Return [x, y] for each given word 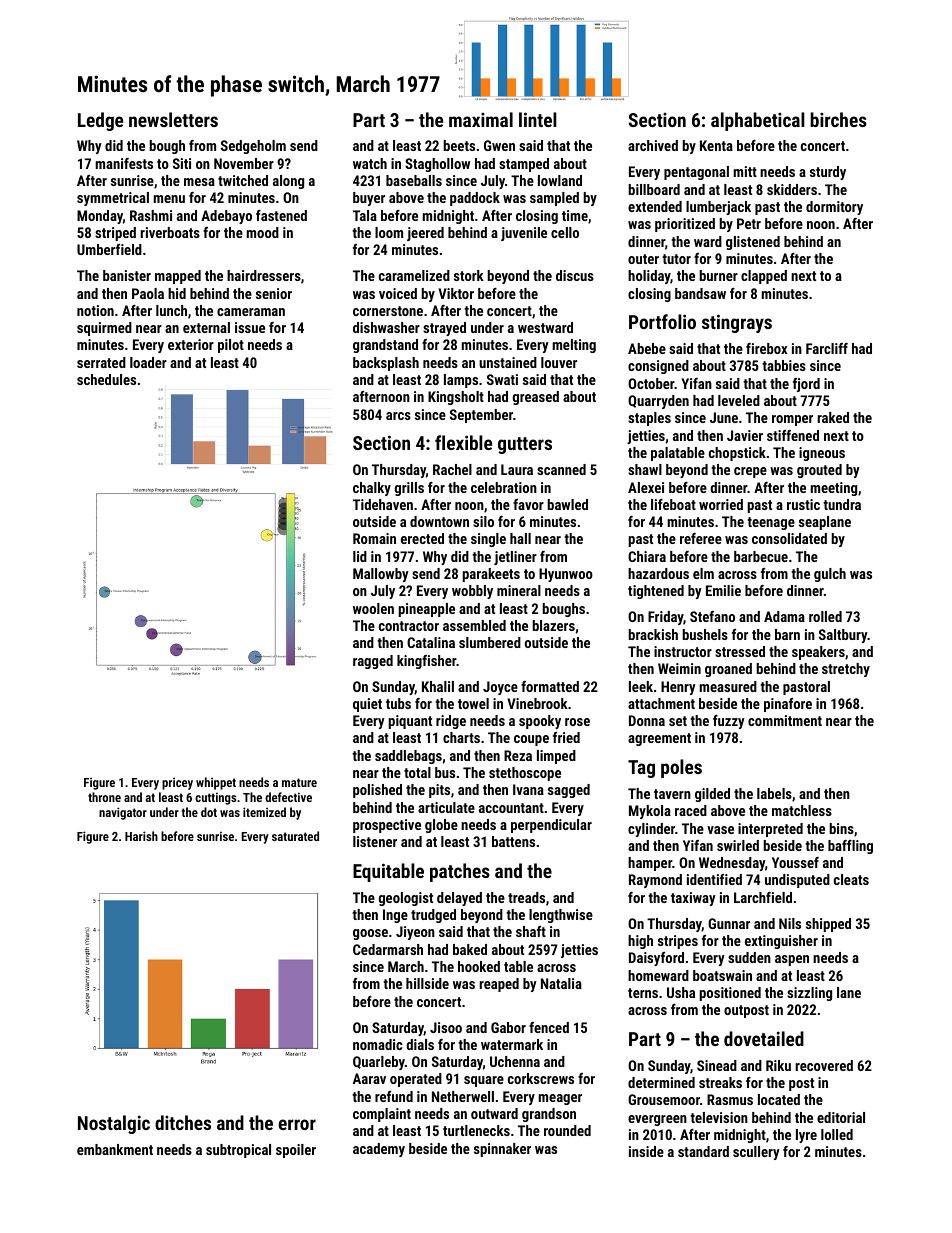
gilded [712, 795]
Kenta [716, 145]
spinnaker [502, 1150]
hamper [650, 864]
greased [536, 398]
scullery [756, 1153]
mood [262, 232]
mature [299, 782]
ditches [183, 1122]
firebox [766, 348]
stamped [524, 165]
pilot [231, 346]
